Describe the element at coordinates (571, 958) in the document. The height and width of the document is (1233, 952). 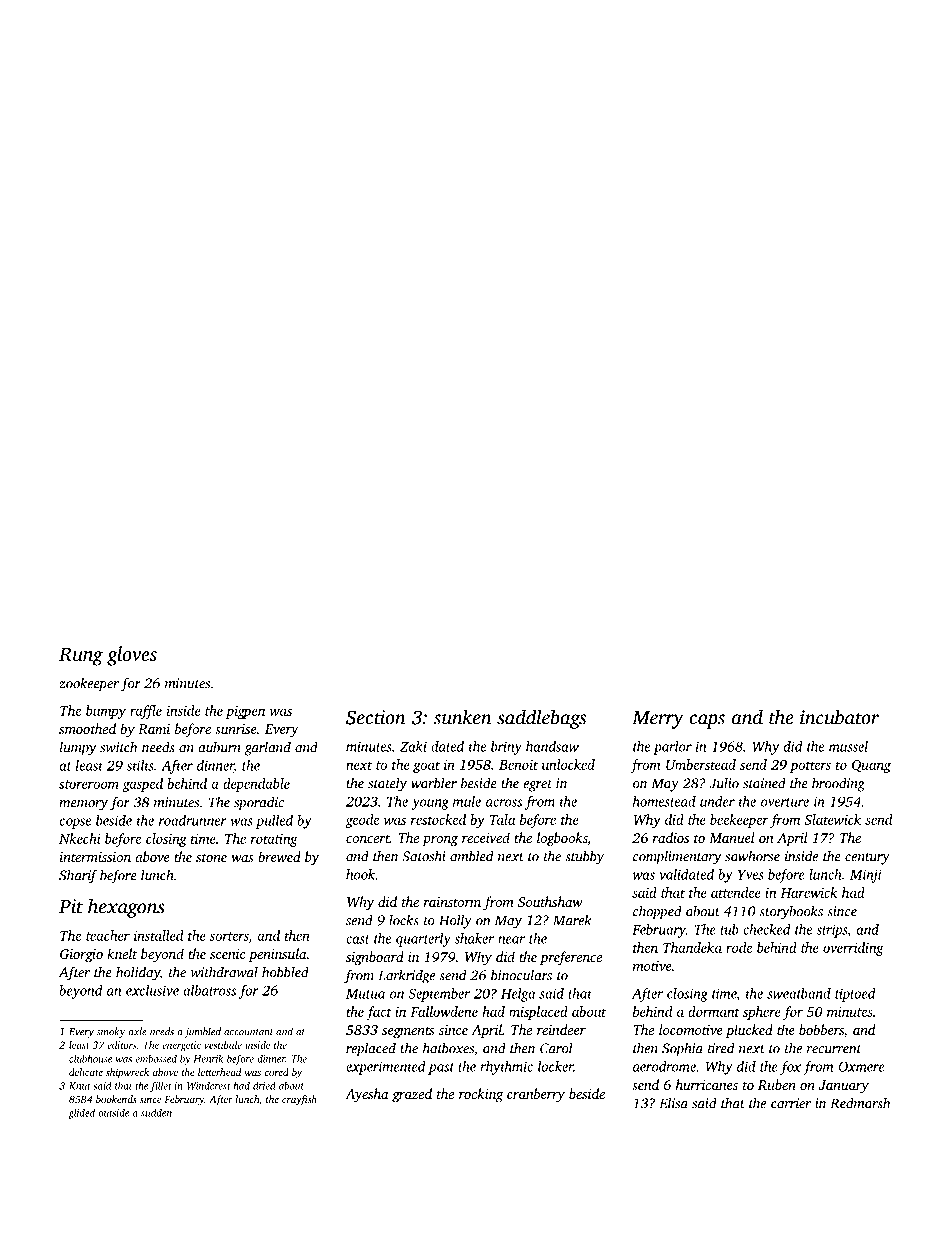
I see `preference` at that location.
